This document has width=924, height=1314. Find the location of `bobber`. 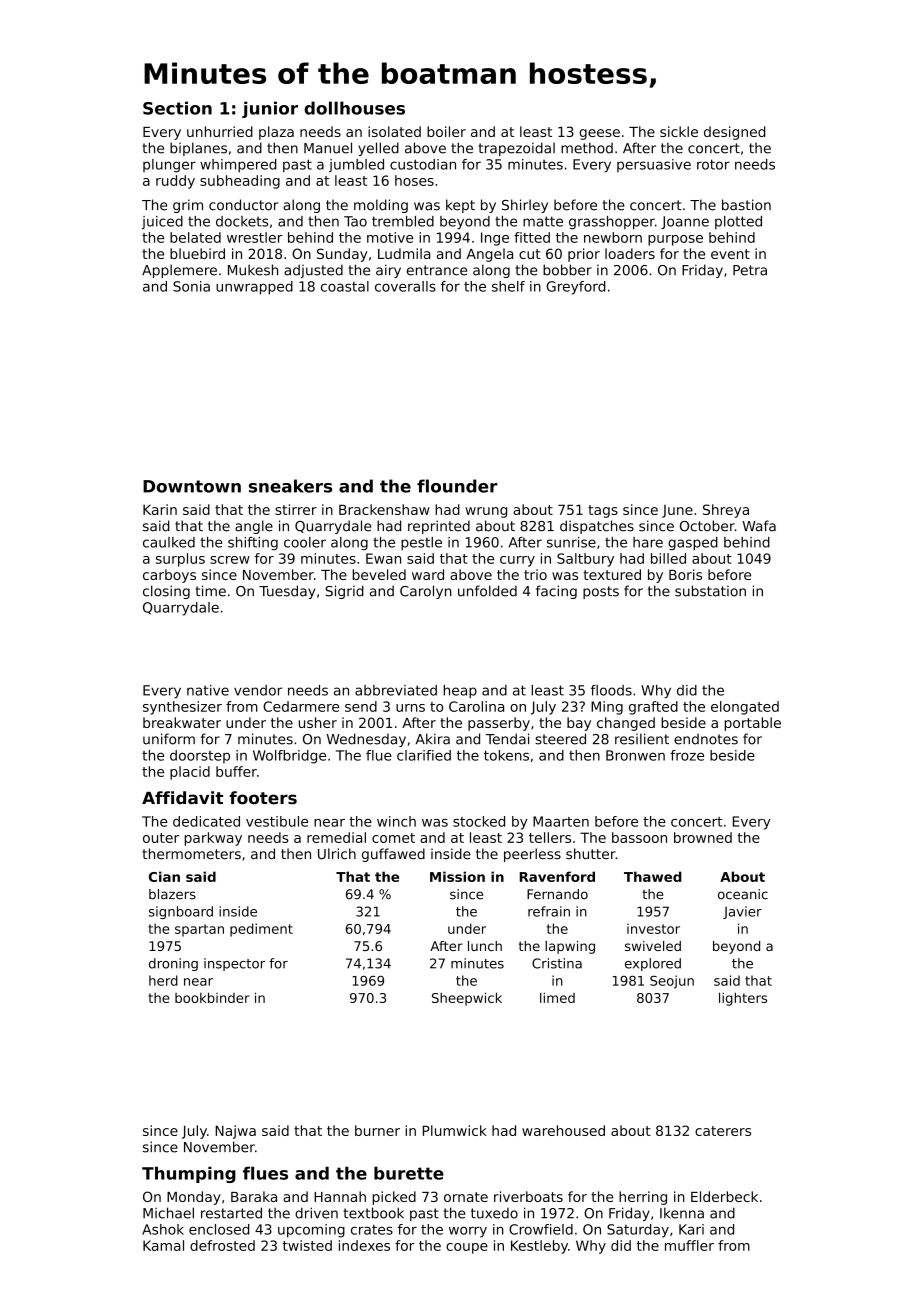

bobber is located at coordinates (567, 270).
